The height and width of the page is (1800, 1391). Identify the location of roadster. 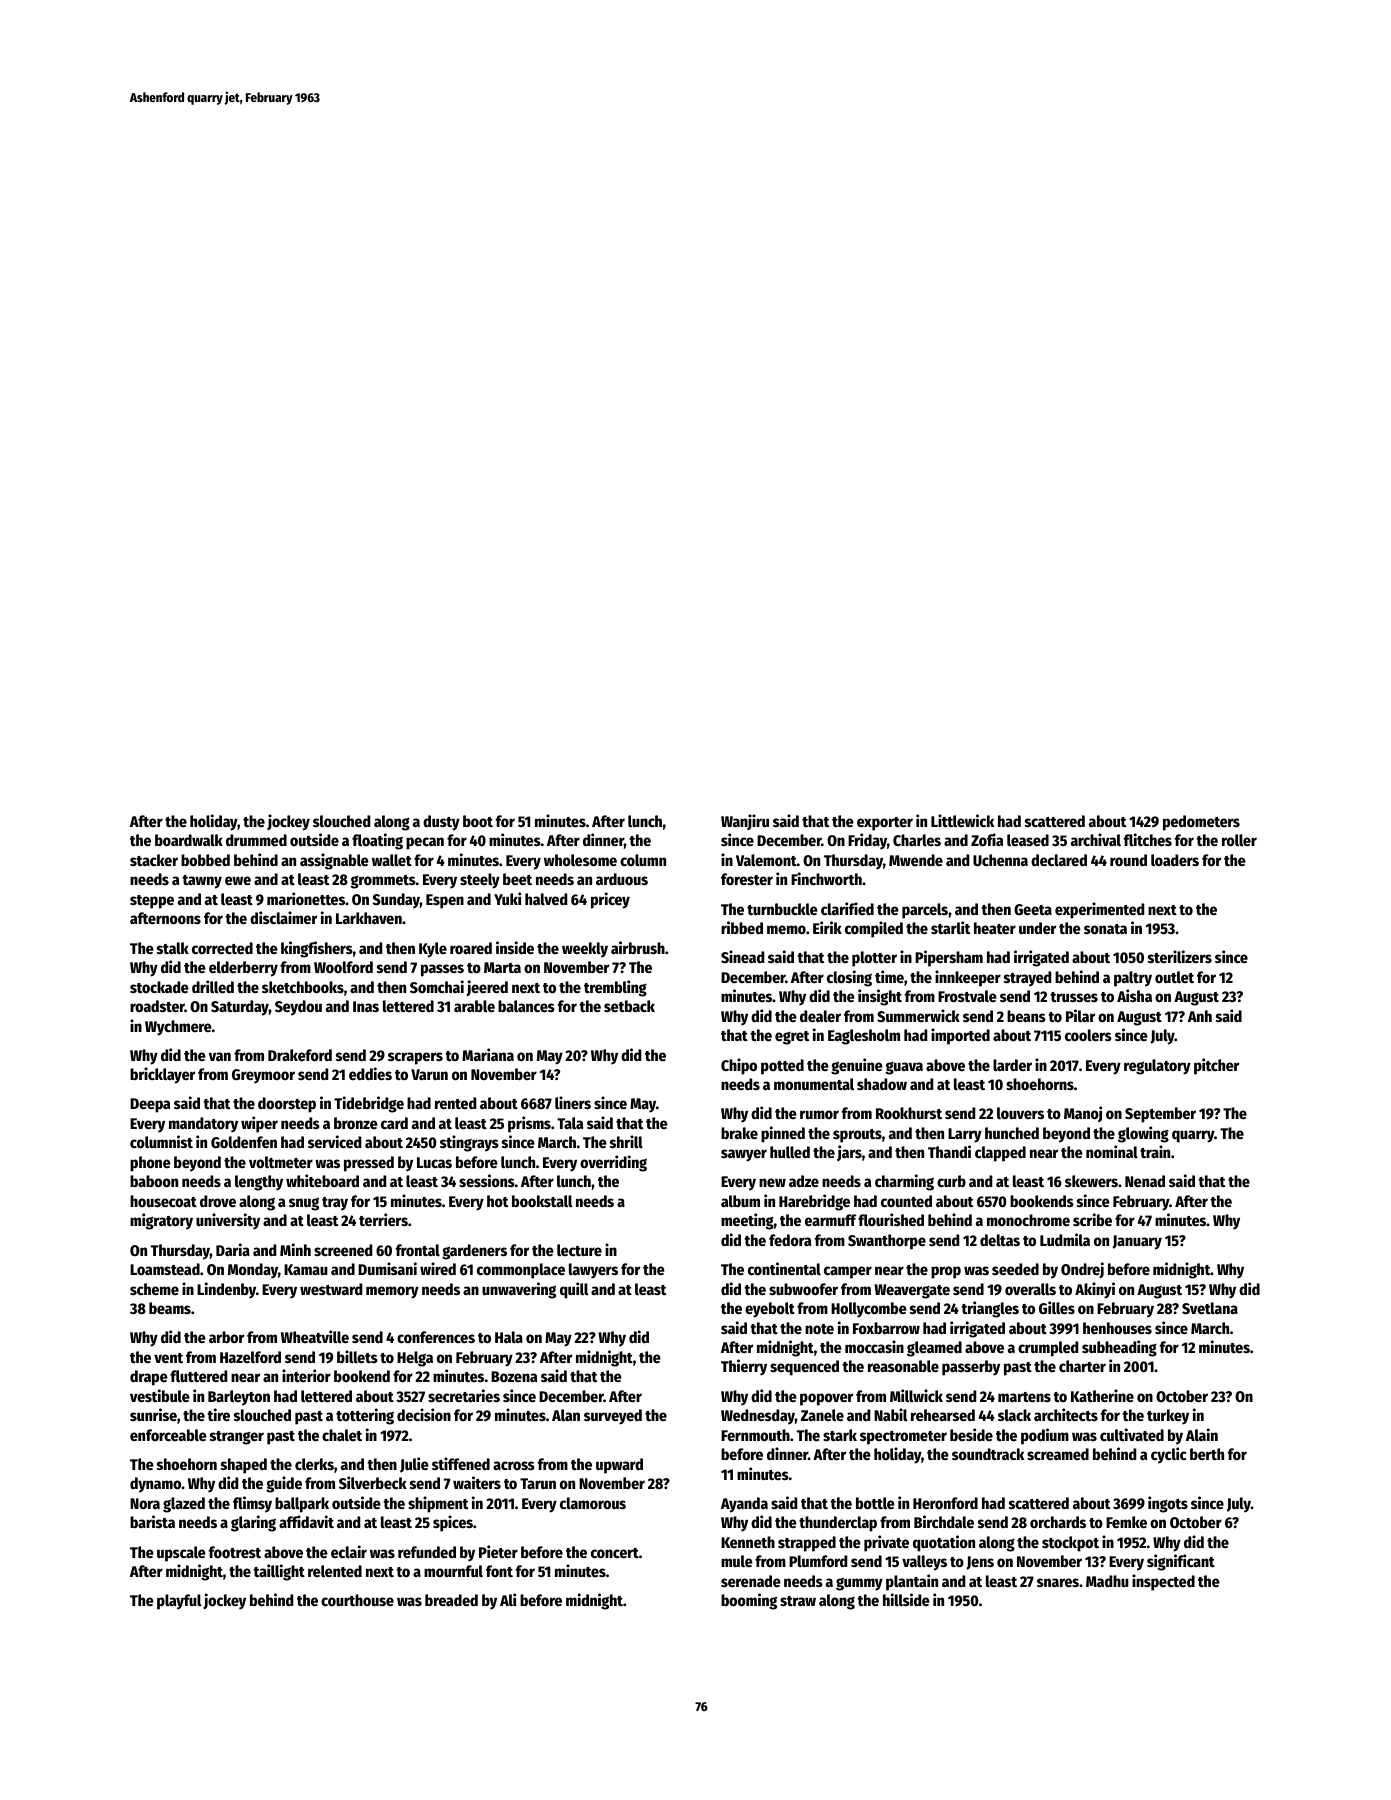
(157, 1006).
